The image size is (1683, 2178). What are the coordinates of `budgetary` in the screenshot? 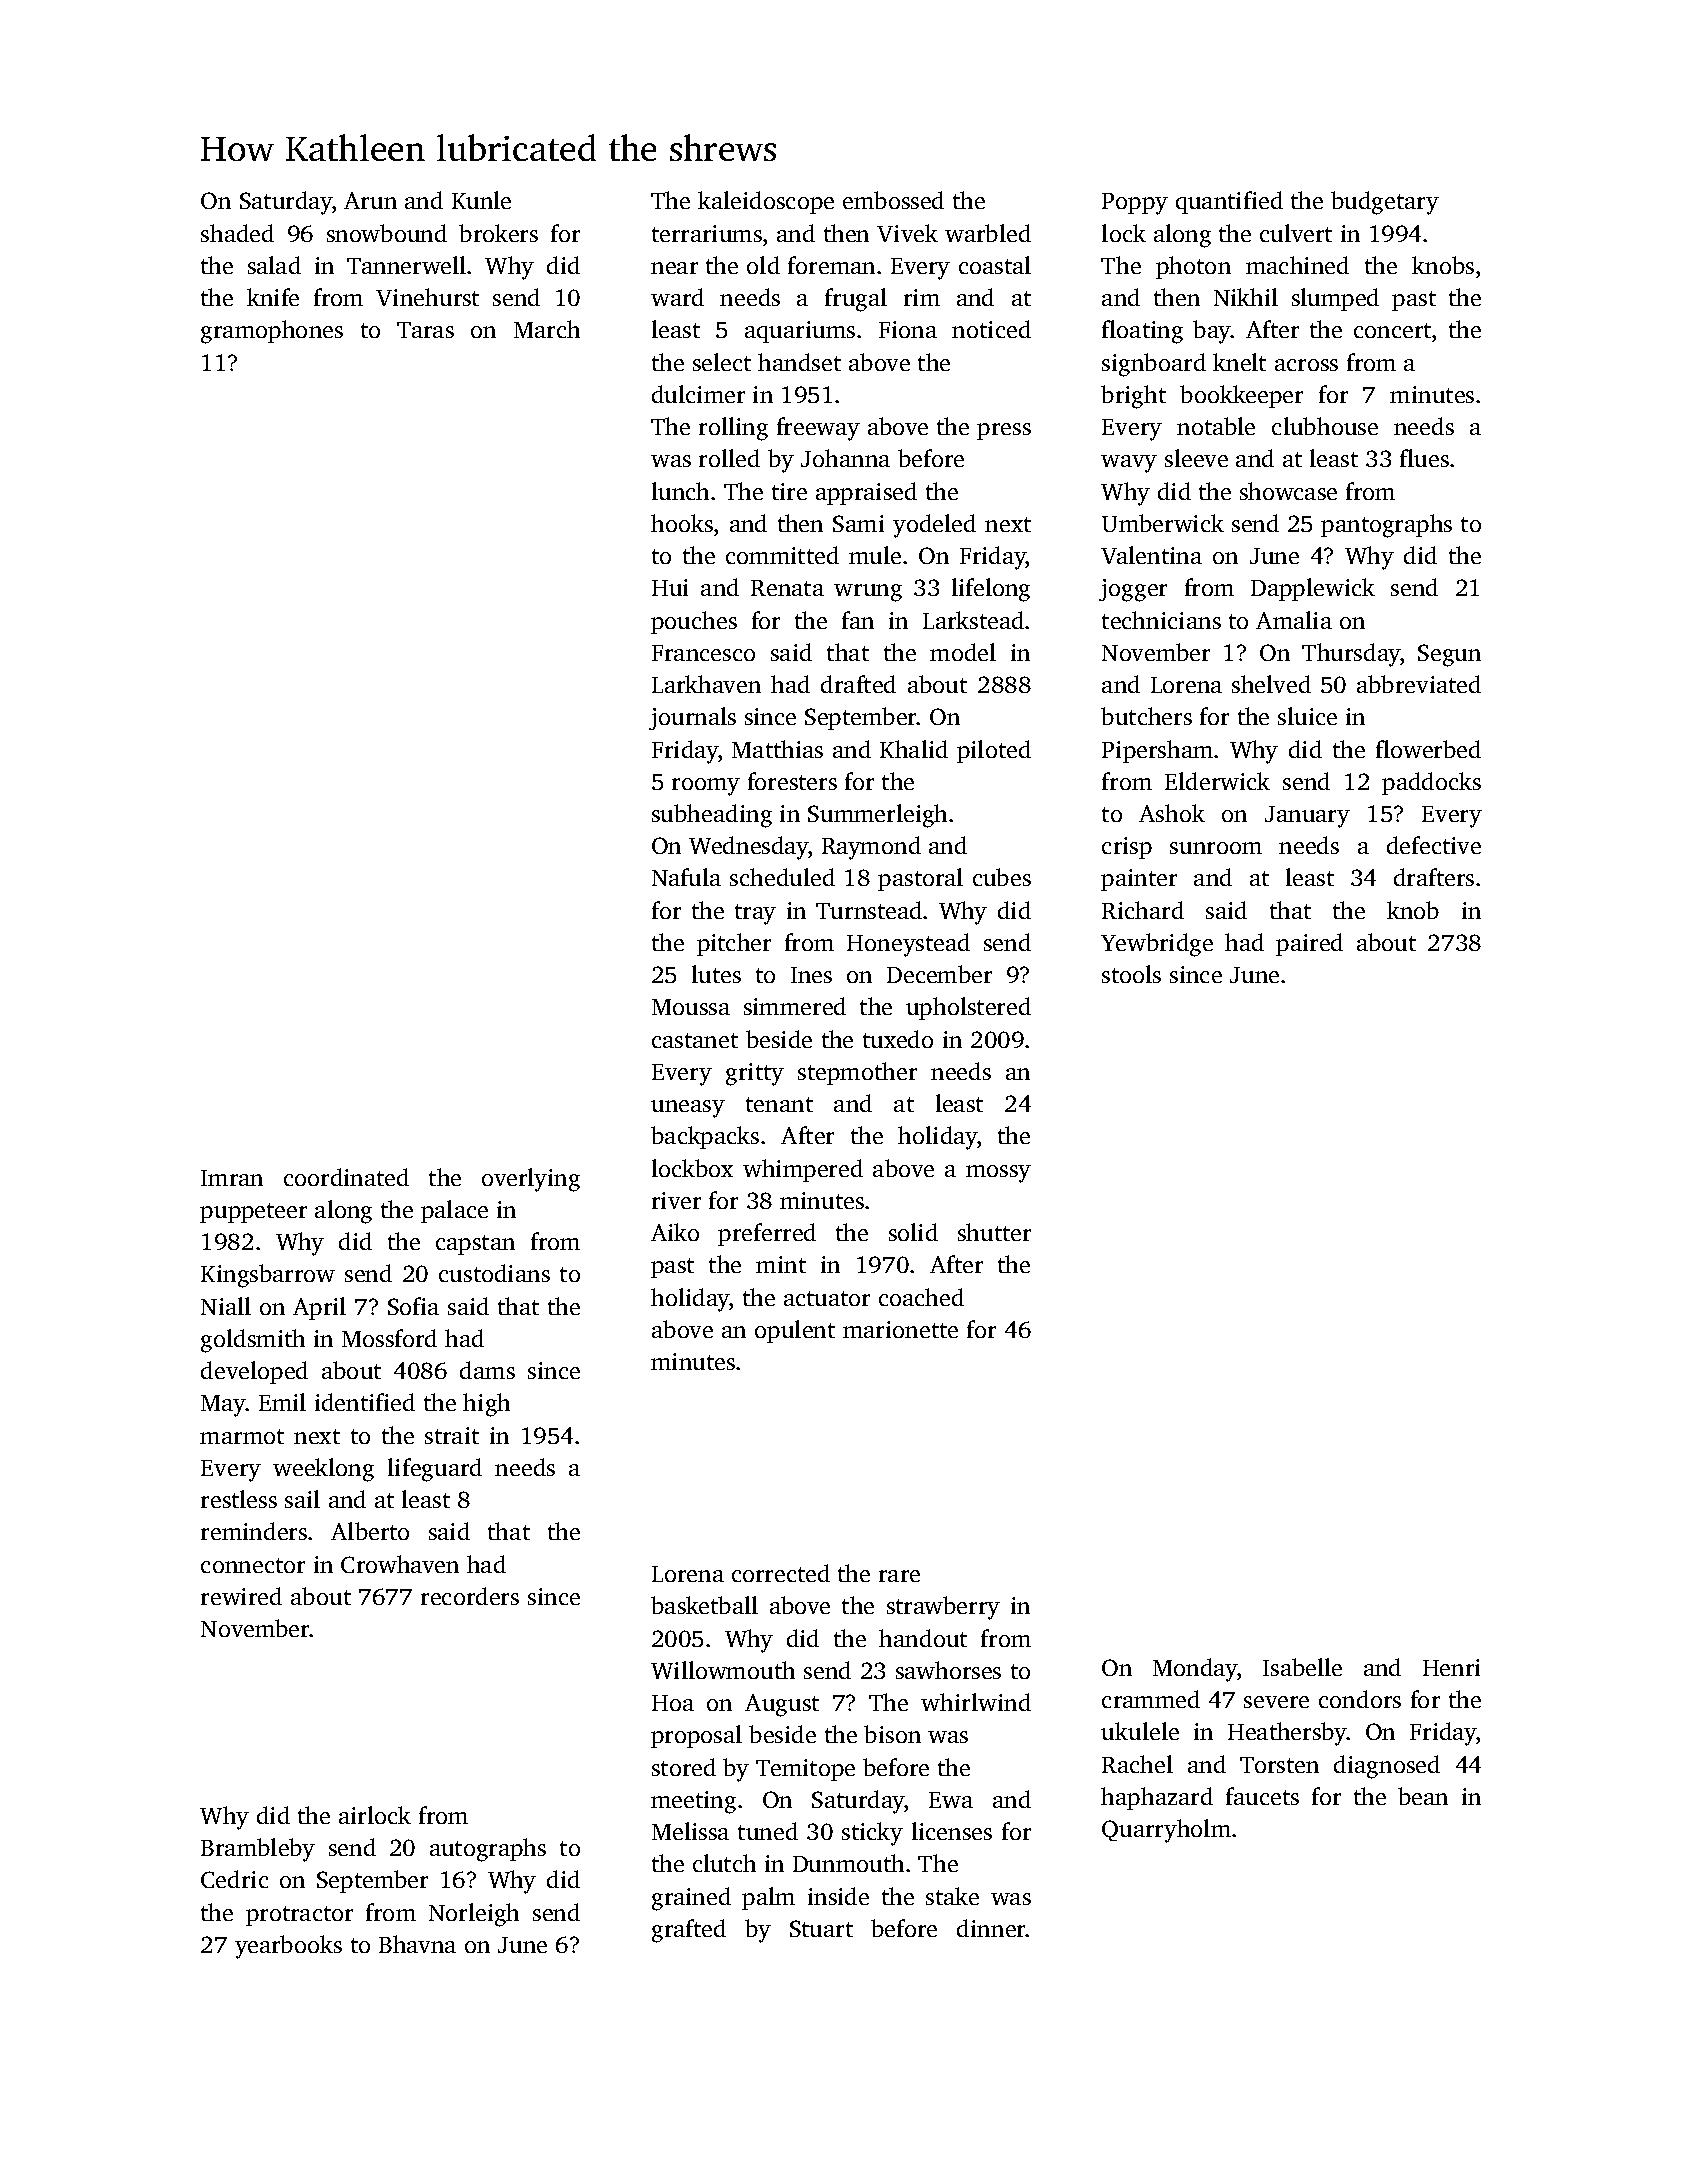 It's located at (1385, 203).
